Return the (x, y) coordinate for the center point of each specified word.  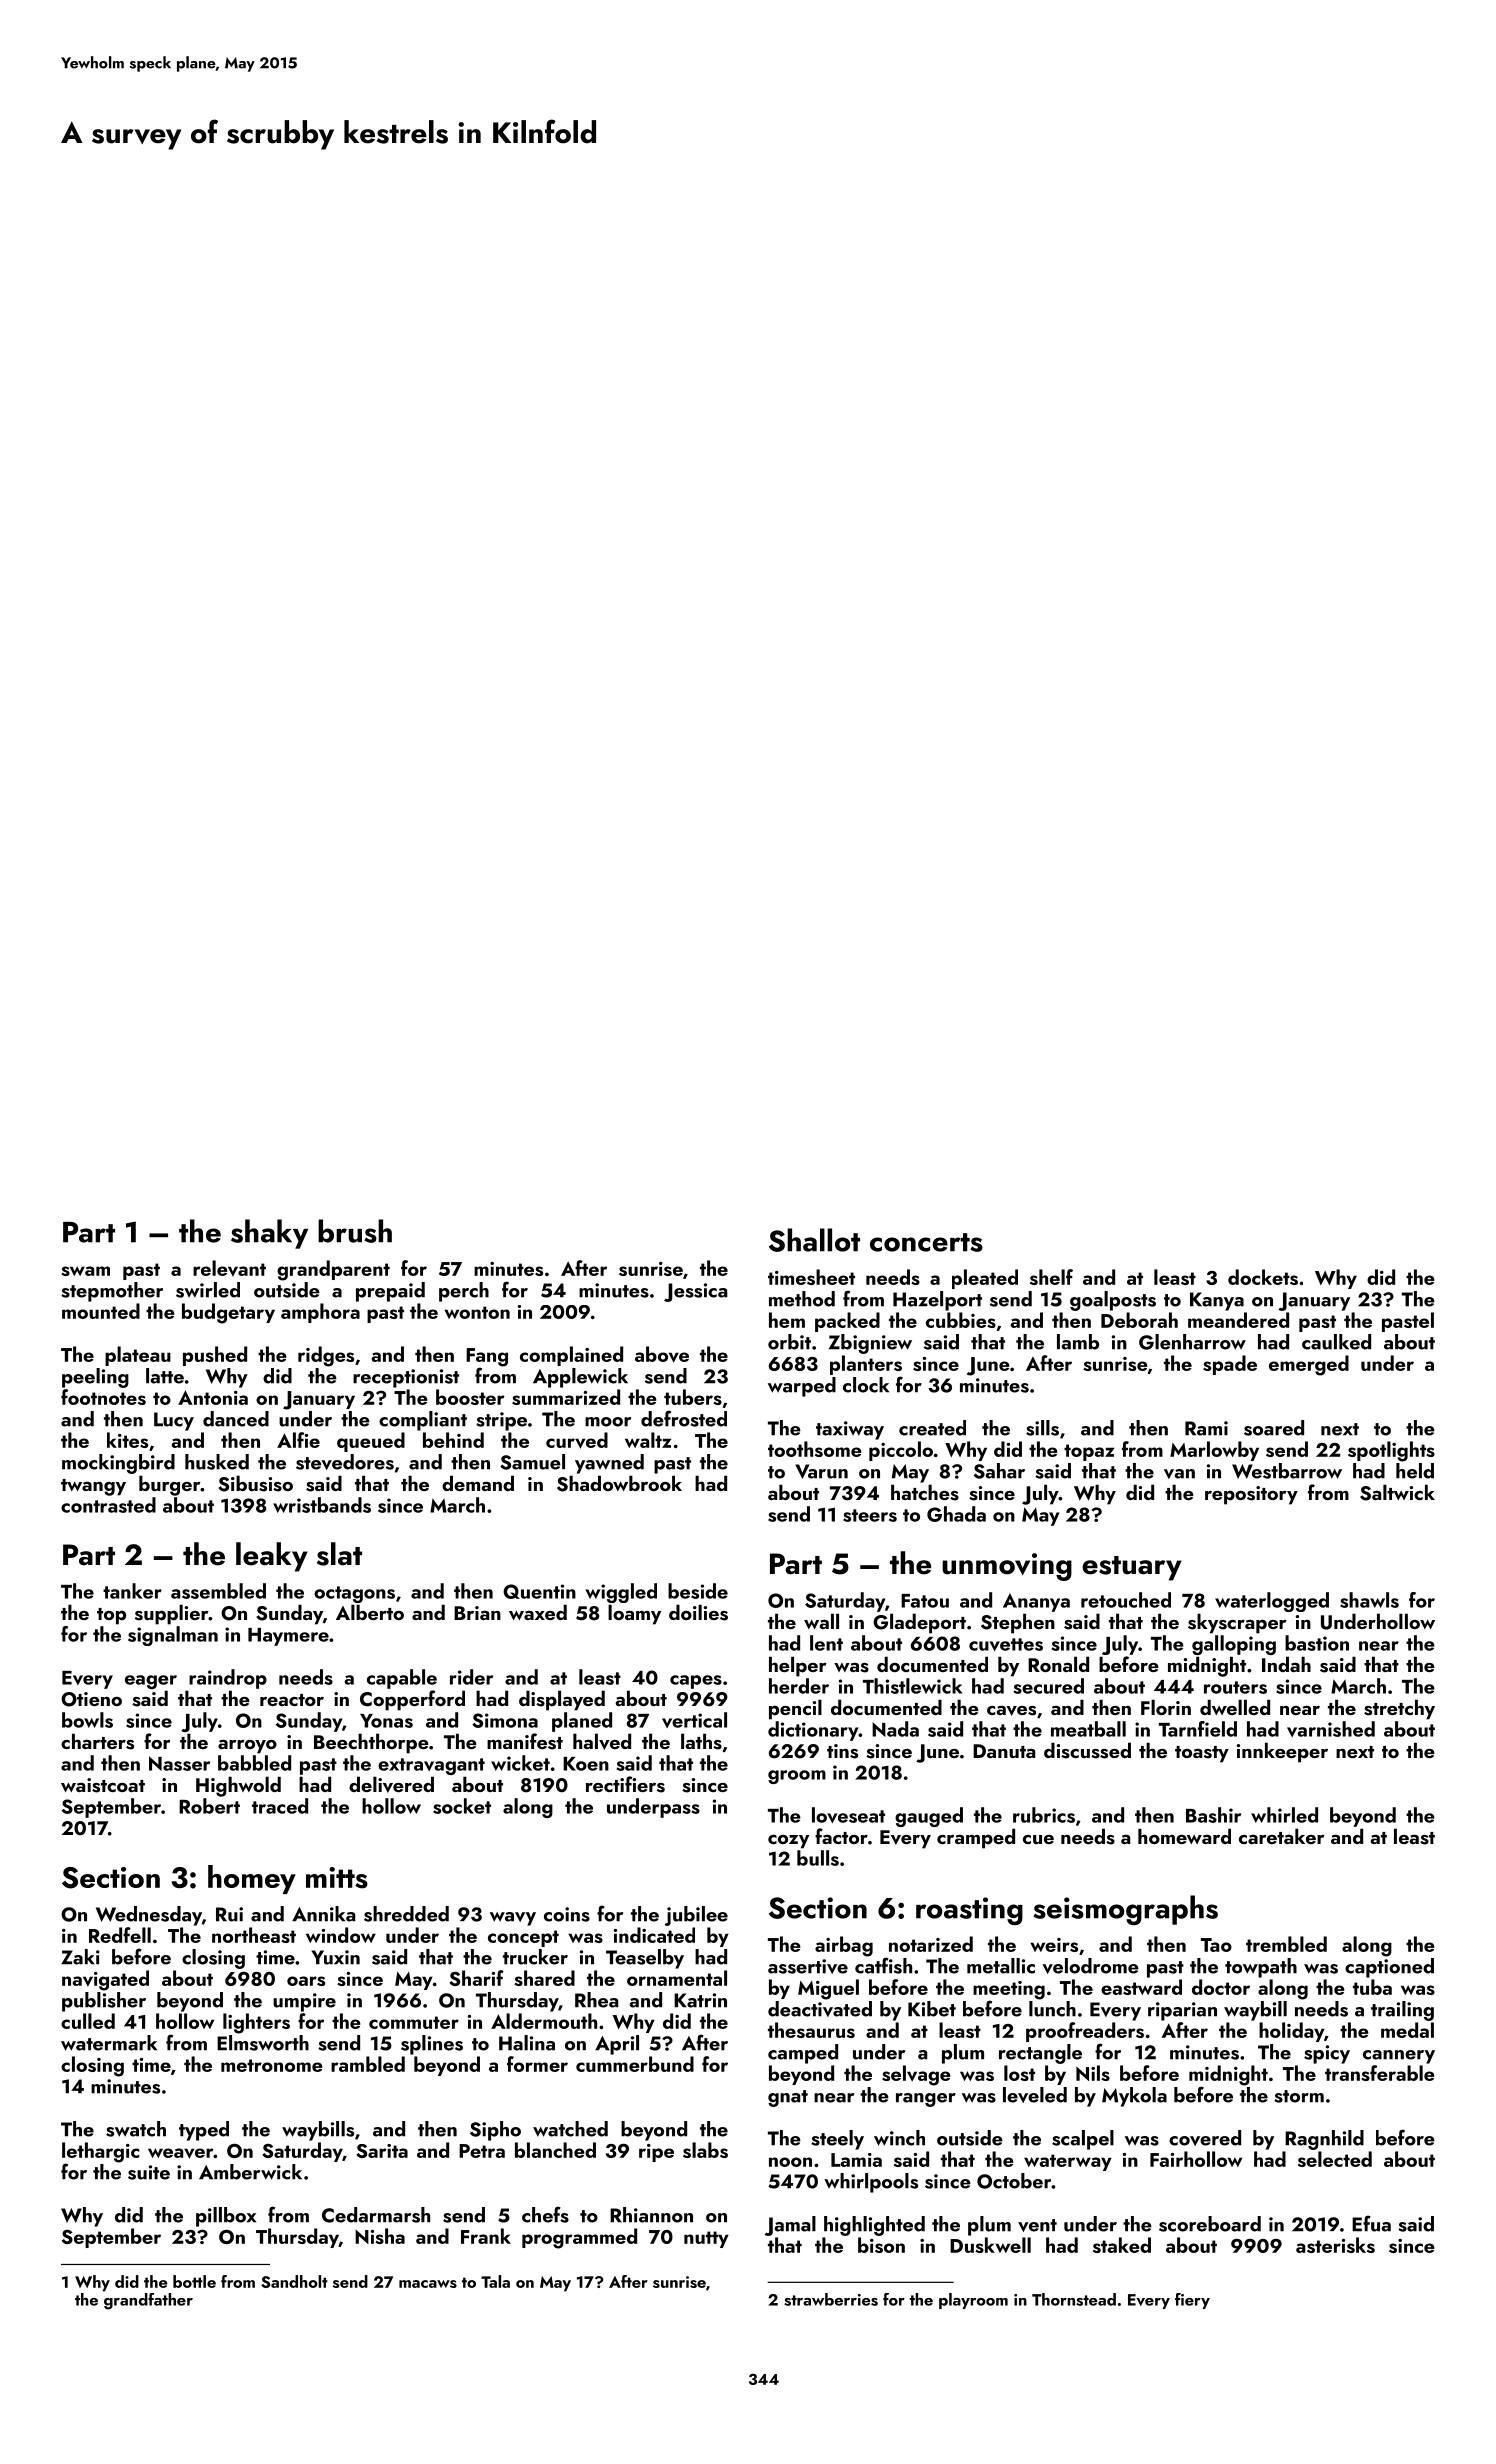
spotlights (1391, 1451)
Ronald (1058, 1664)
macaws (428, 2284)
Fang (487, 1357)
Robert (209, 1806)
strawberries (831, 2299)
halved (602, 1741)
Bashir (1213, 1815)
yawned (609, 1464)
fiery (1192, 2301)
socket (462, 1806)
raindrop (228, 1679)
